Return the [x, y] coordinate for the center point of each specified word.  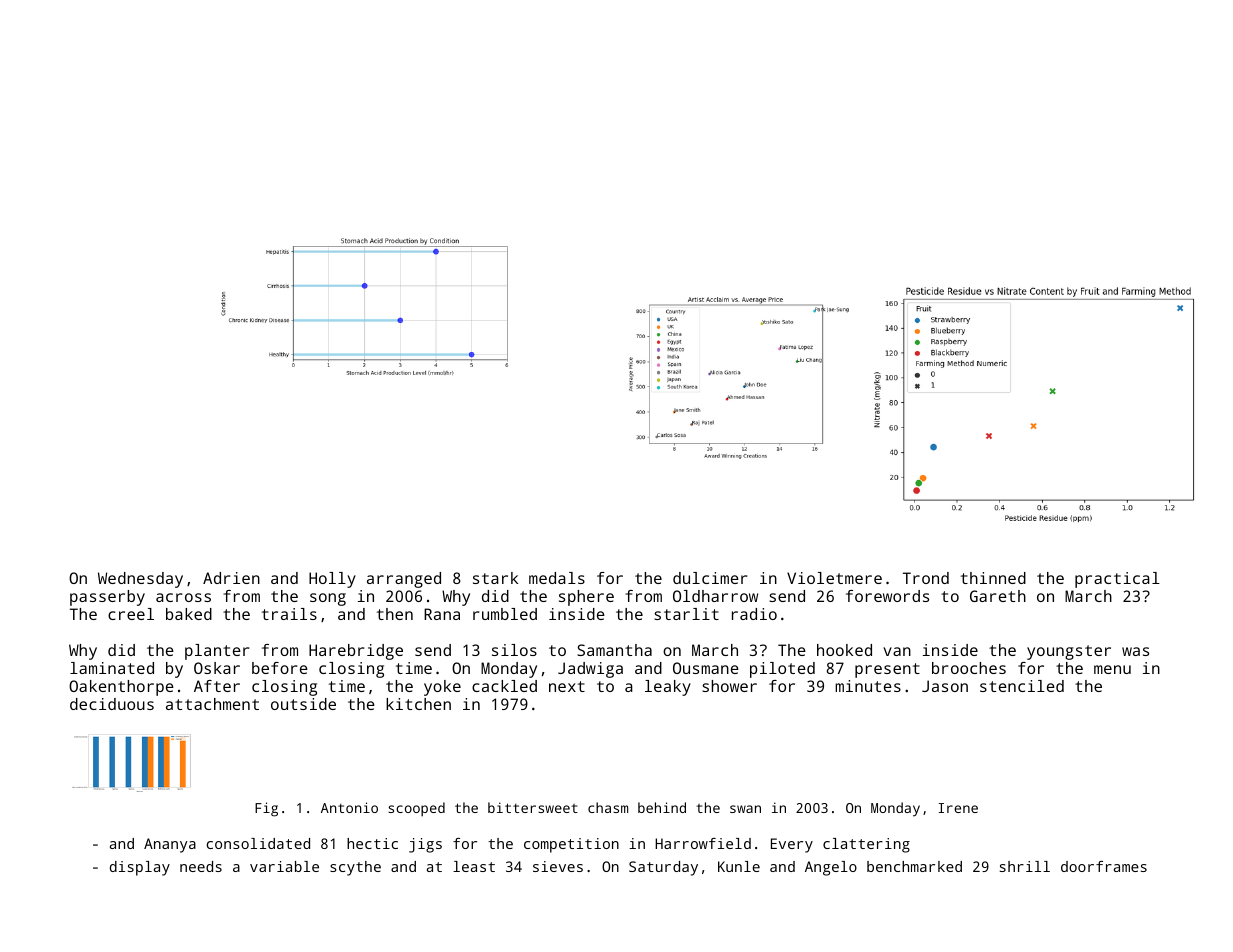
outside [303, 704]
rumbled [505, 614]
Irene [958, 808]
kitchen [418, 704]
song [328, 599]
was [1135, 651]
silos [514, 650]
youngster [1069, 652]
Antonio [349, 807]
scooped [416, 809]
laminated [112, 668]
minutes [868, 686]
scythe [355, 868]
